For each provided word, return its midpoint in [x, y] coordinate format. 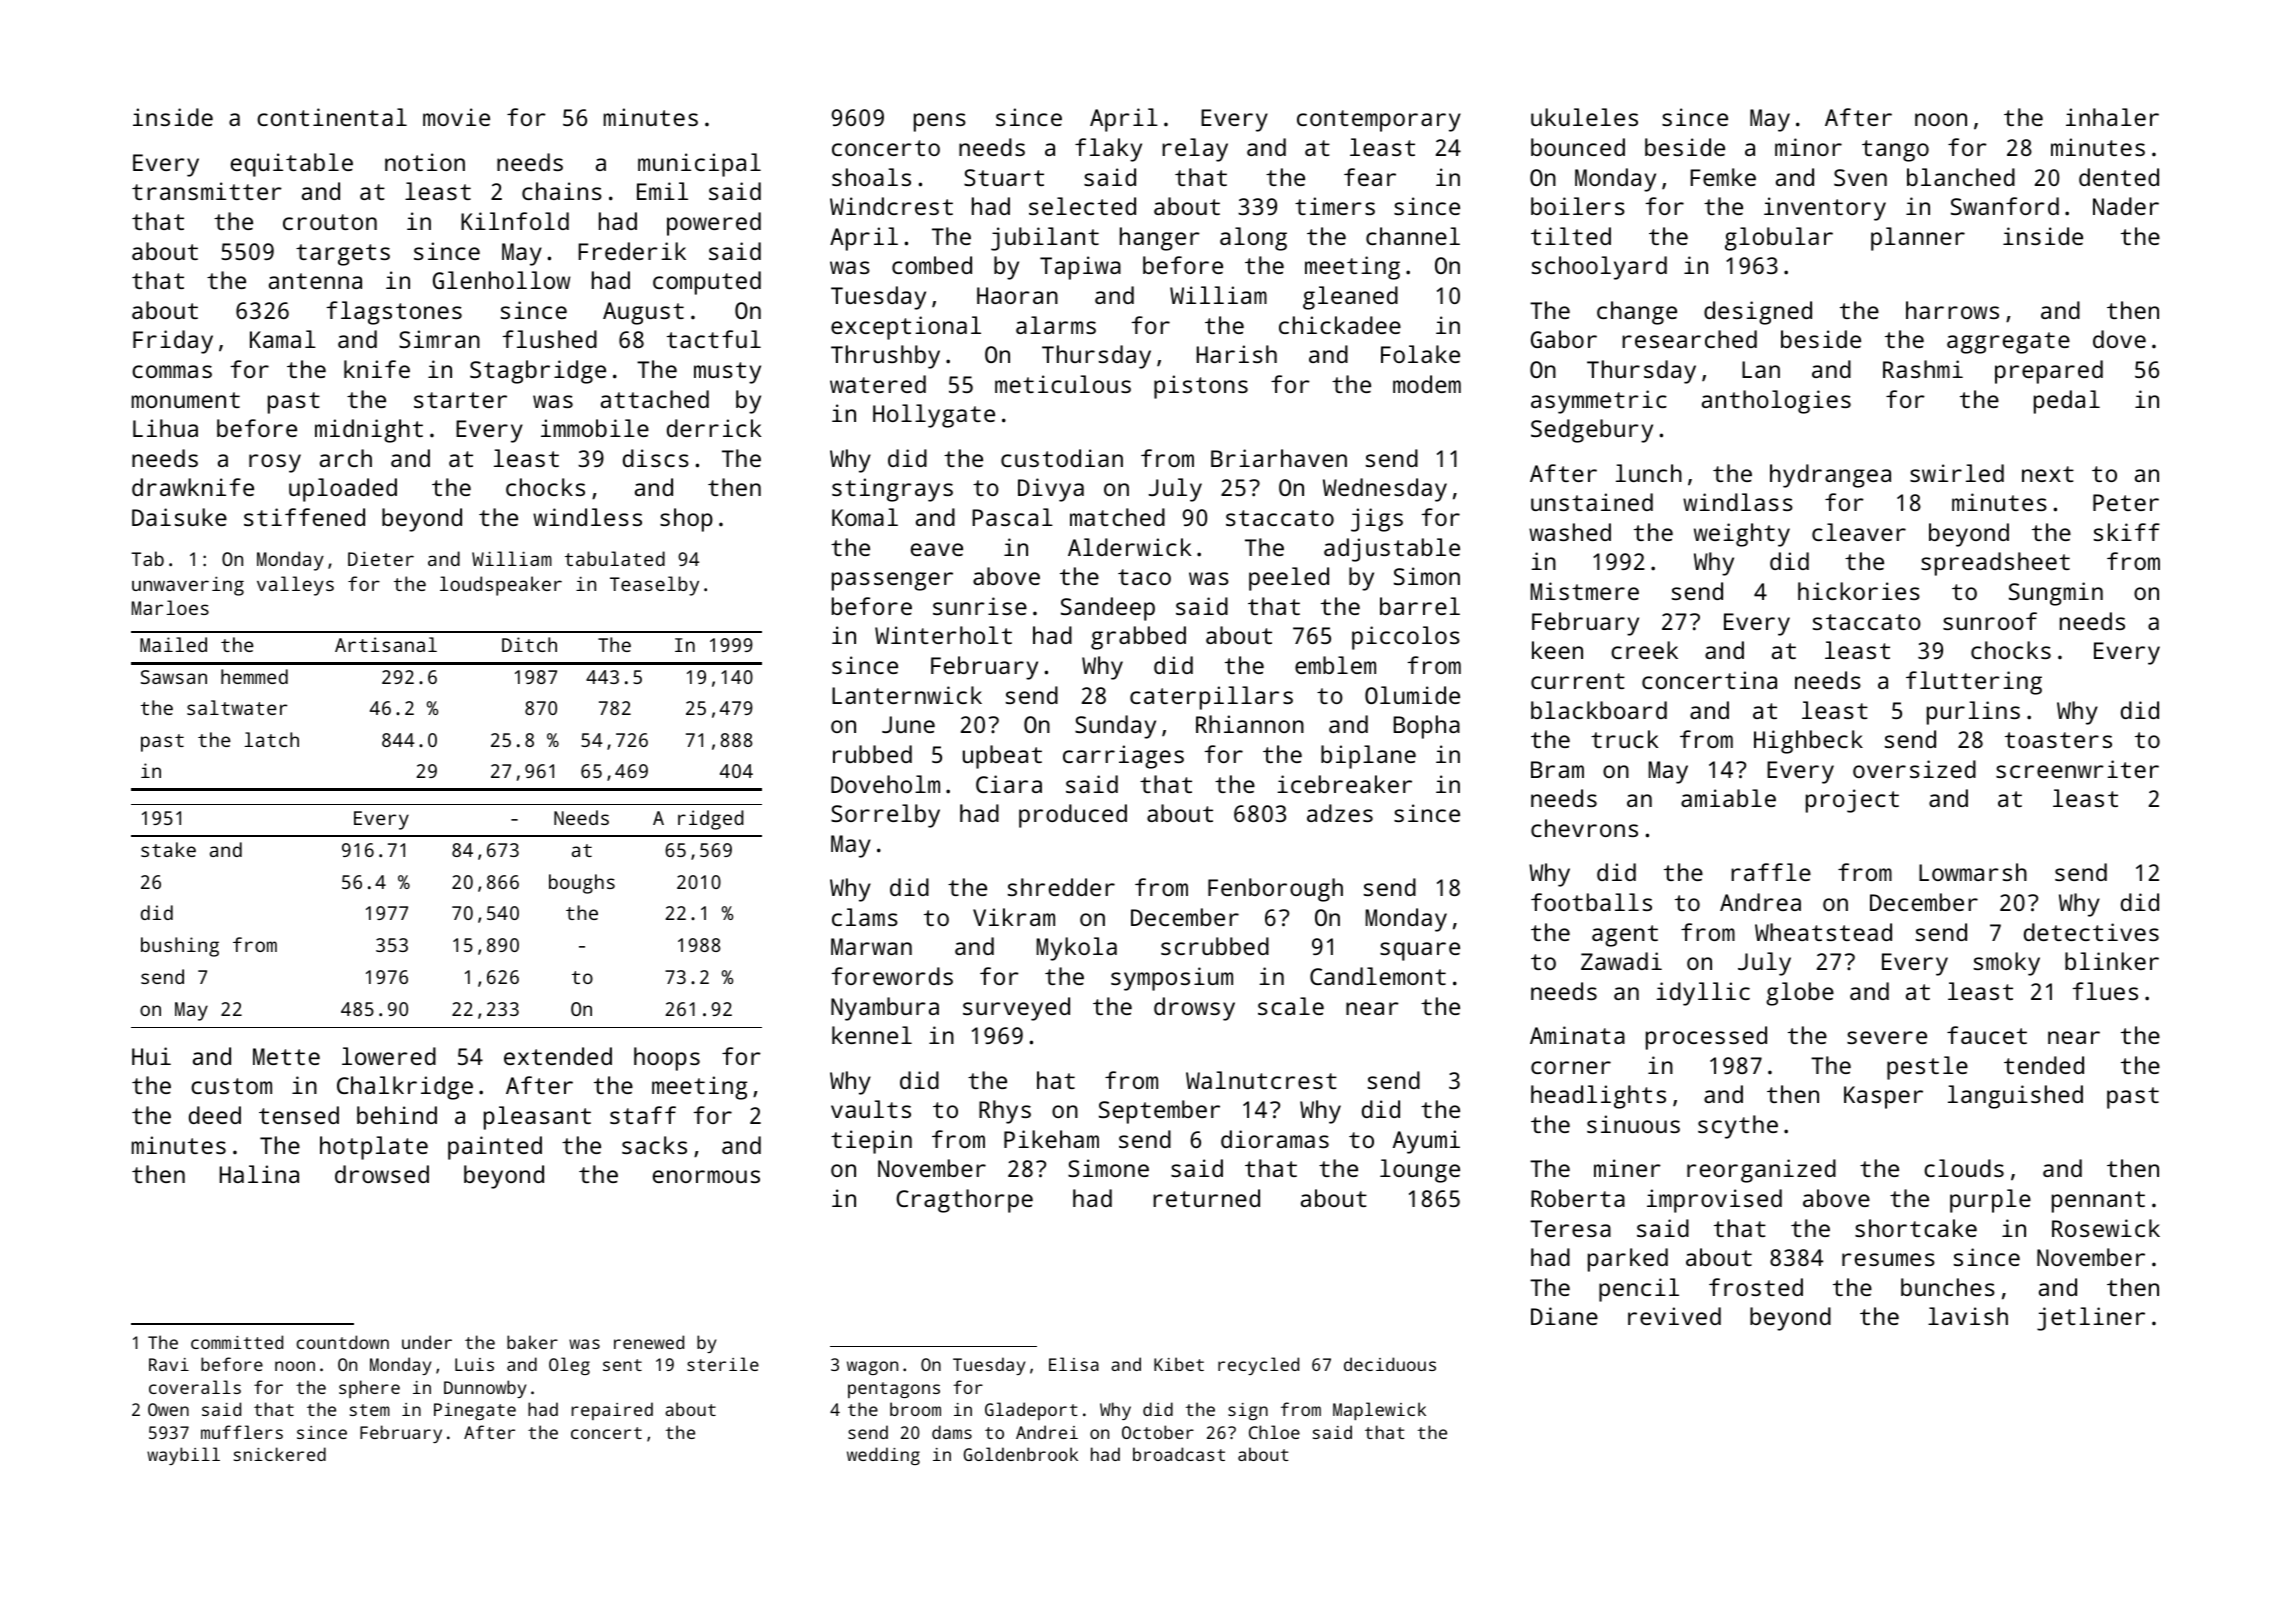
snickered [280, 1454]
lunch [1649, 473]
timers [1335, 206]
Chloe [1274, 1432]
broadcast [1179, 1454]
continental [332, 117]
